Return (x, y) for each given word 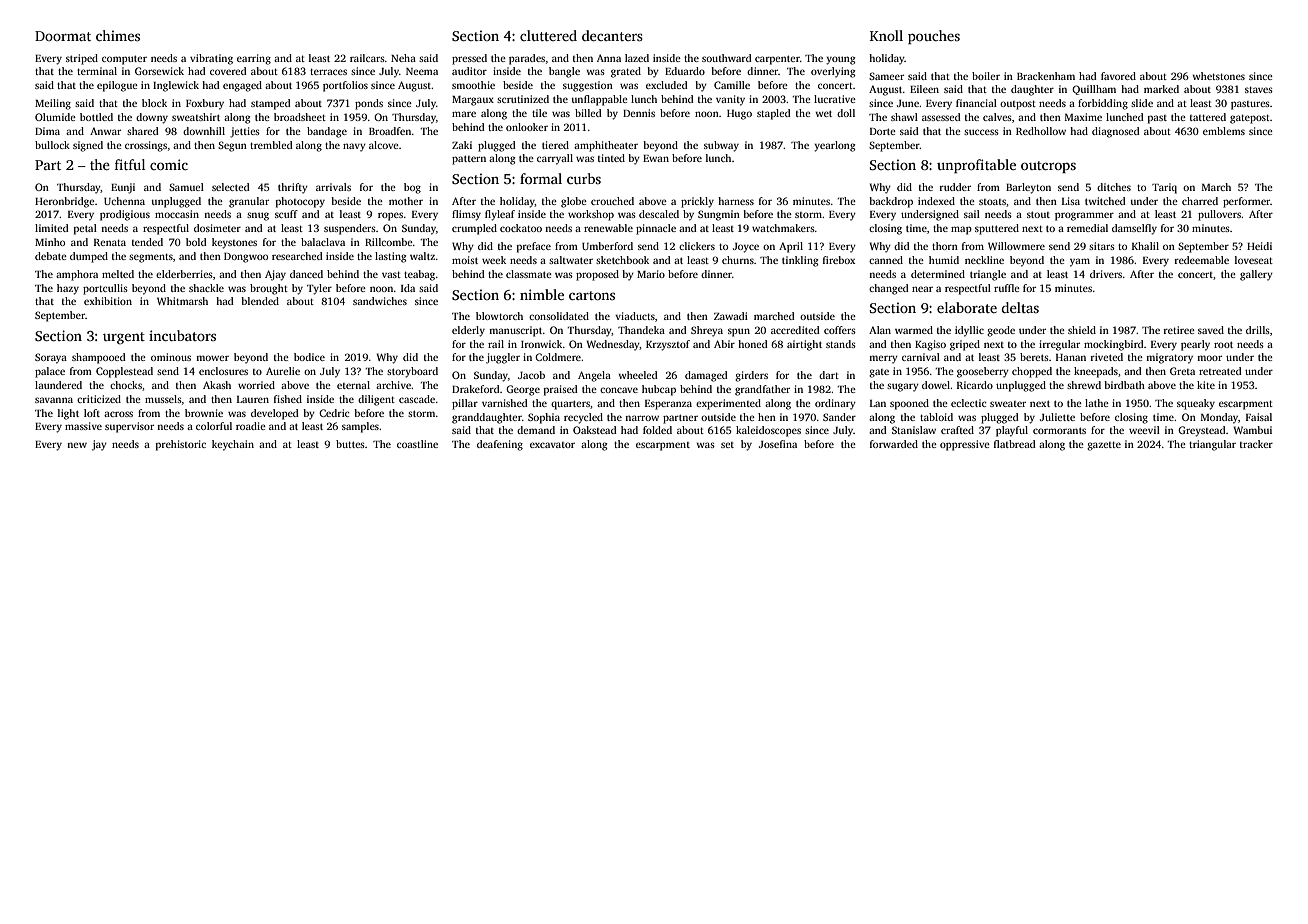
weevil (1144, 430)
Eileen (924, 89)
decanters (612, 35)
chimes (118, 35)
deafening (500, 445)
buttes (350, 444)
